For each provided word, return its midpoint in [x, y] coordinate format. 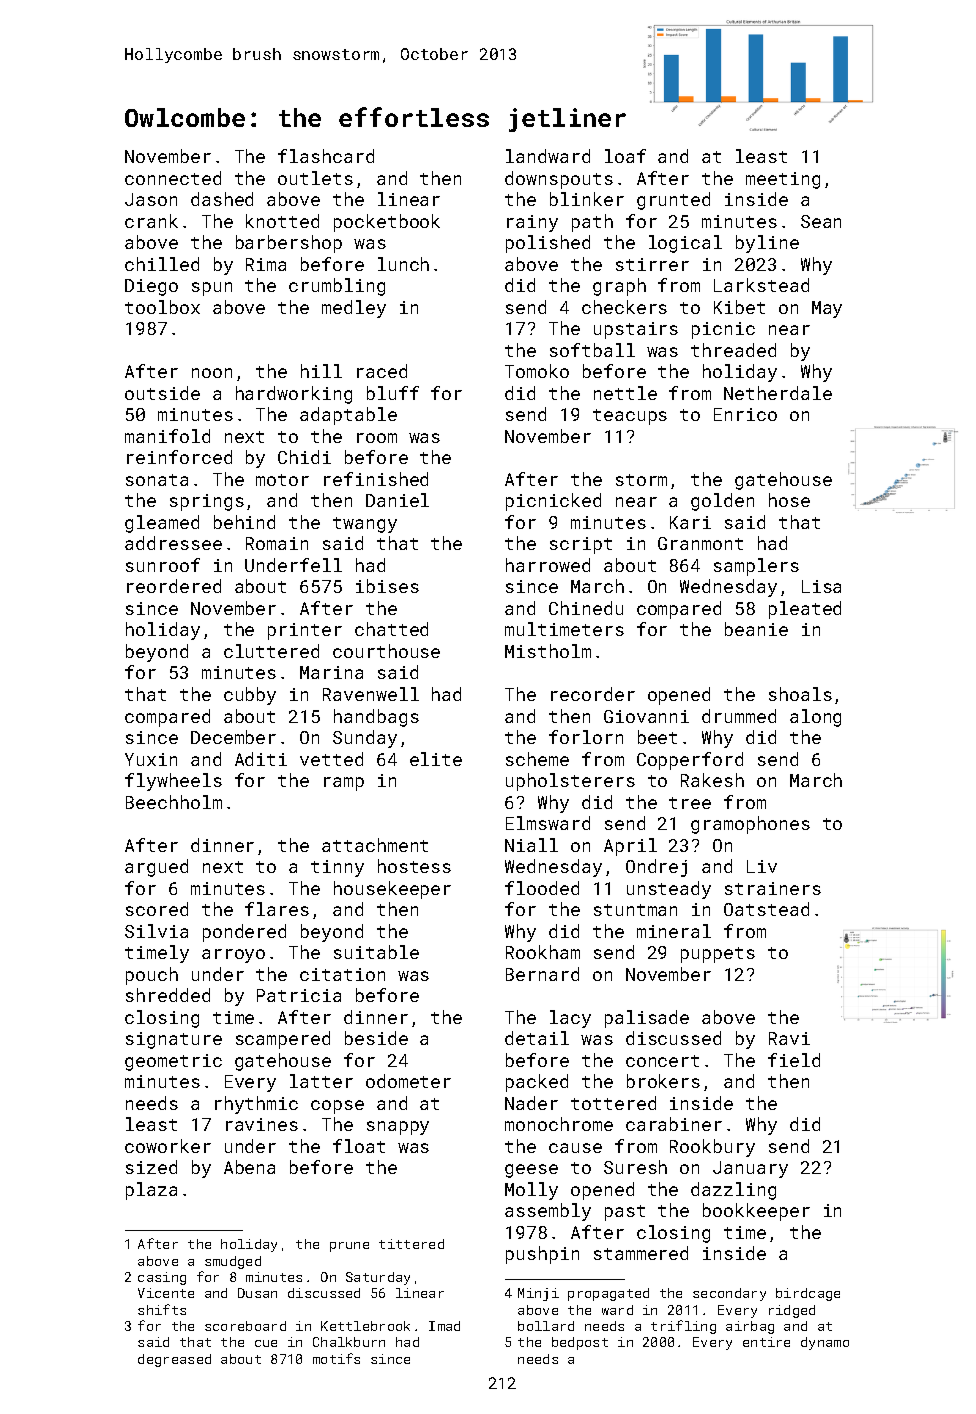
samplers [756, 567]
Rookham [543, 952]
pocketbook [387, 223]
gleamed [162, 524]
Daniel [397, 500]
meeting [783, 180]
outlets [315, 178]
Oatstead [766, 909]
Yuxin [151, 759]
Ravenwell [371, 694]
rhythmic [256, 1105]
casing [162, 1278]
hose [789, 500]
